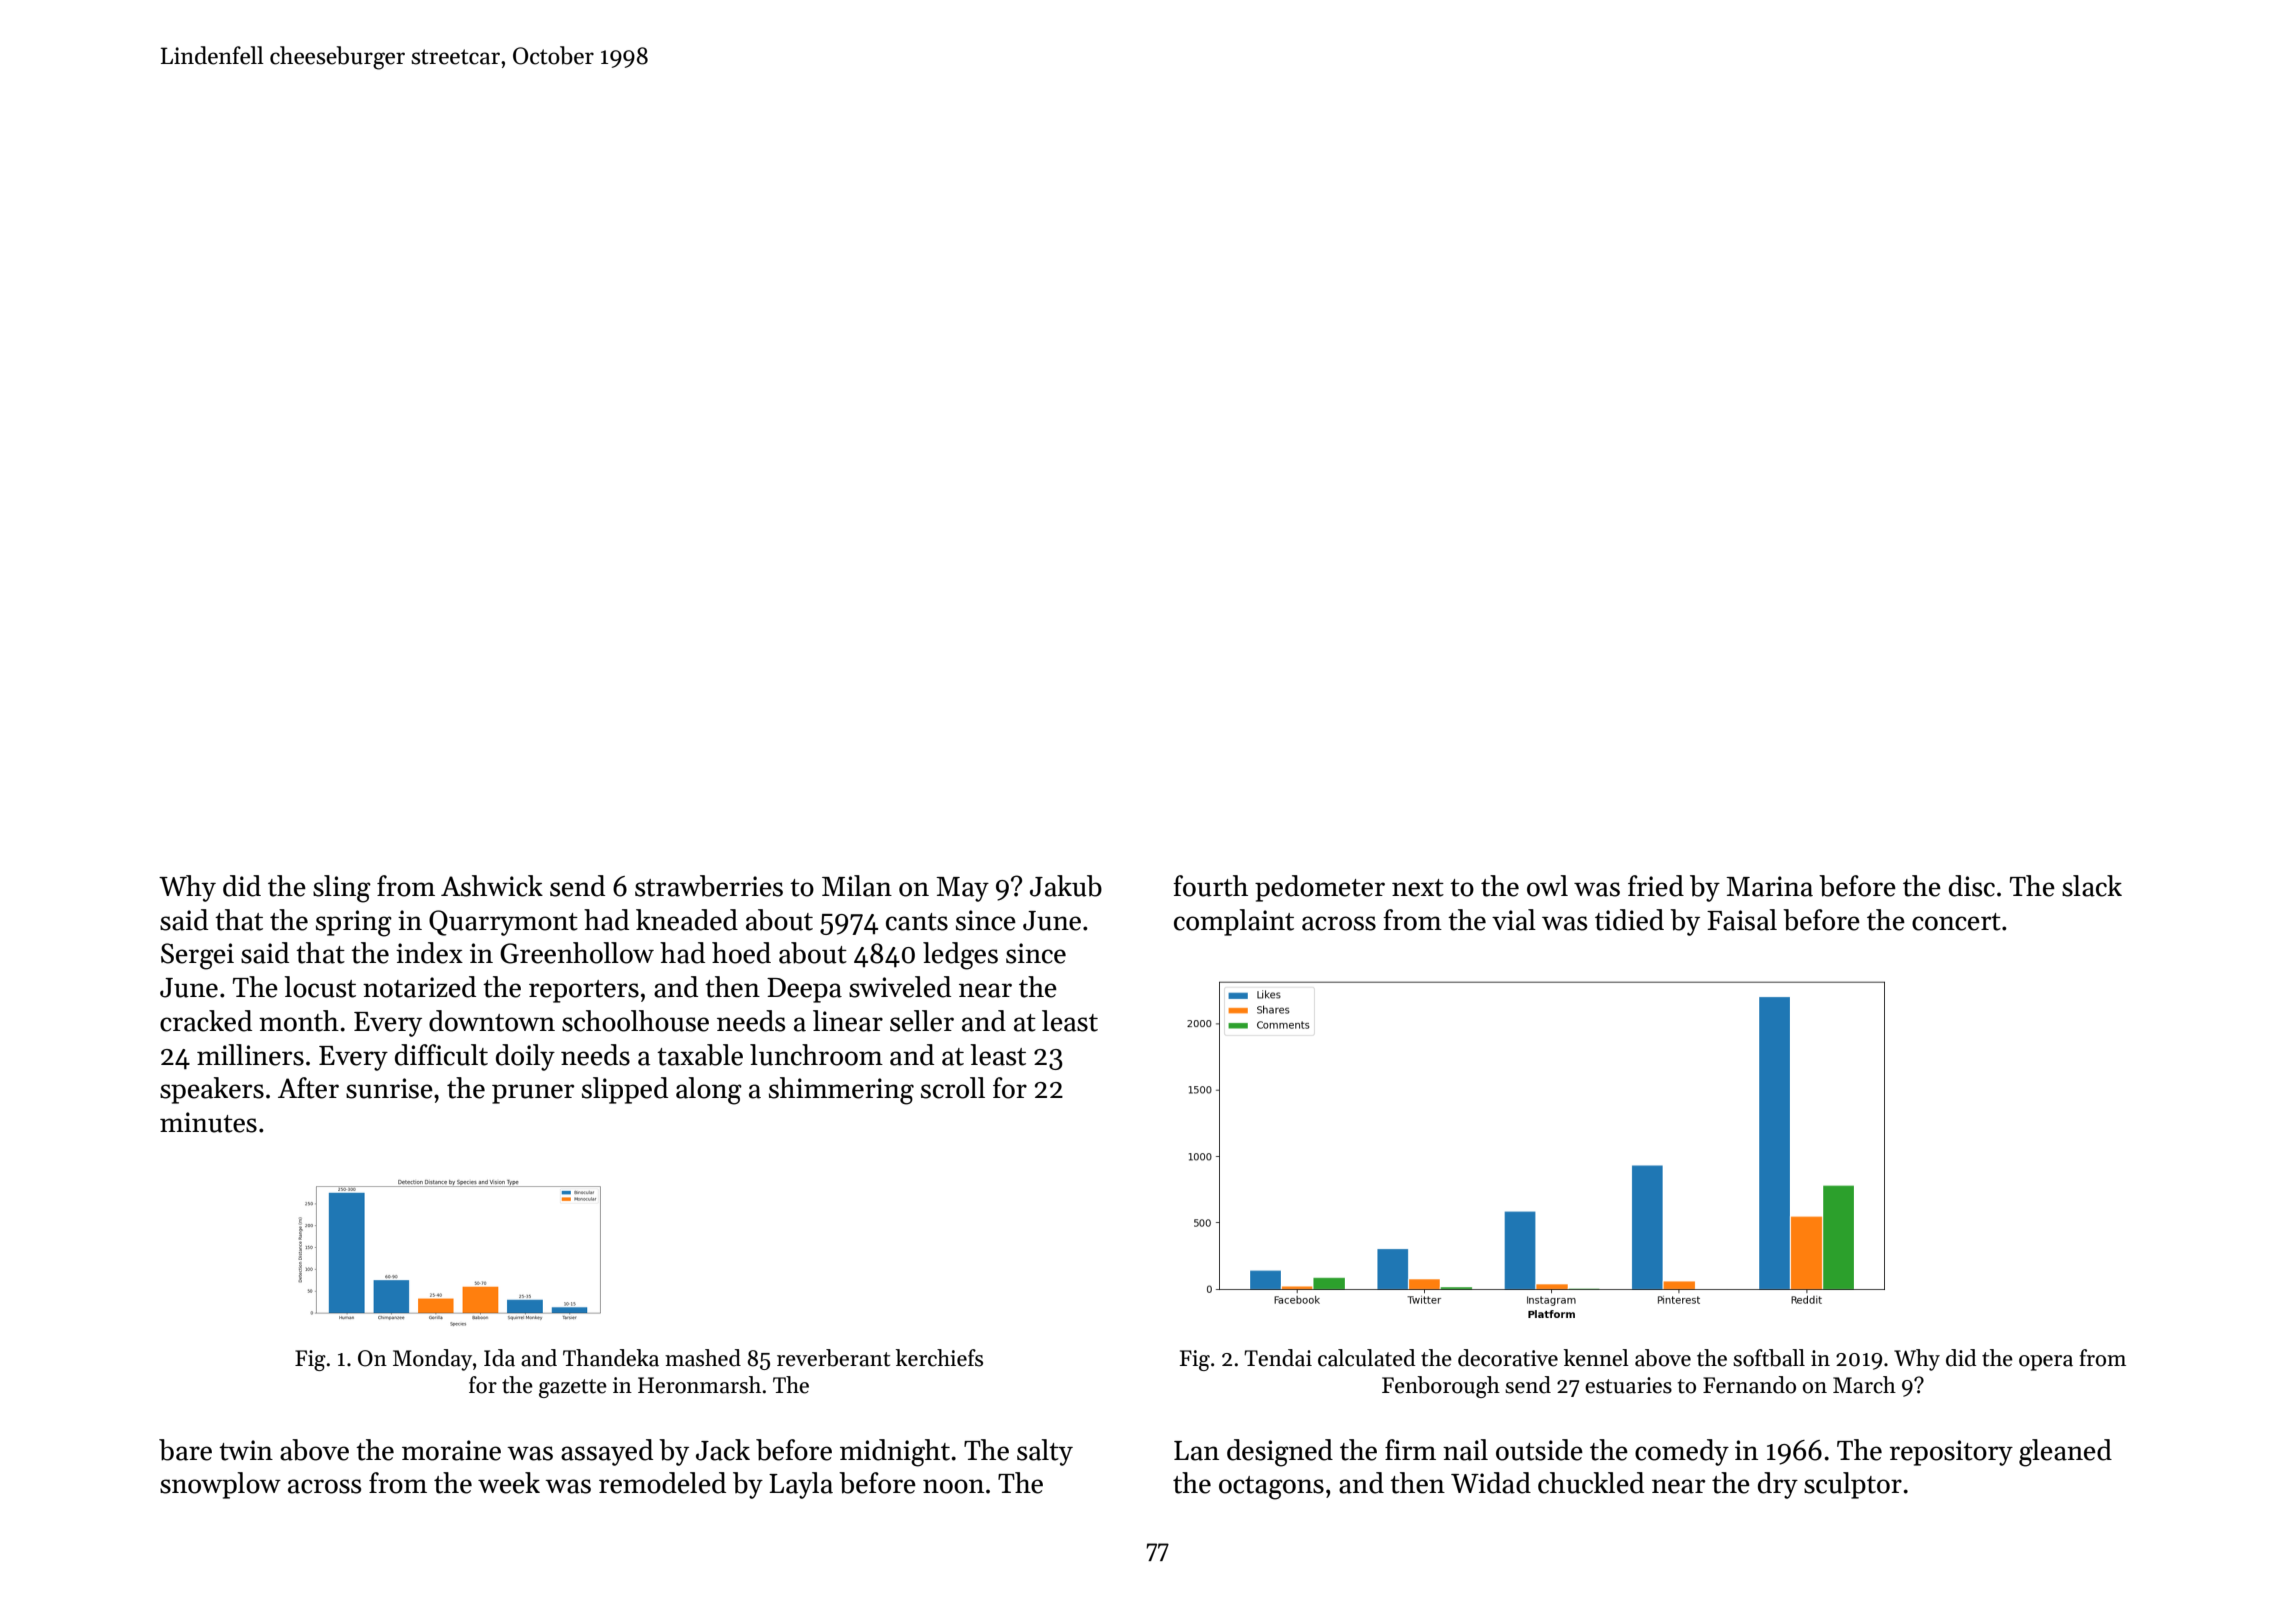  I want to click on sling, so click(342, 889).
